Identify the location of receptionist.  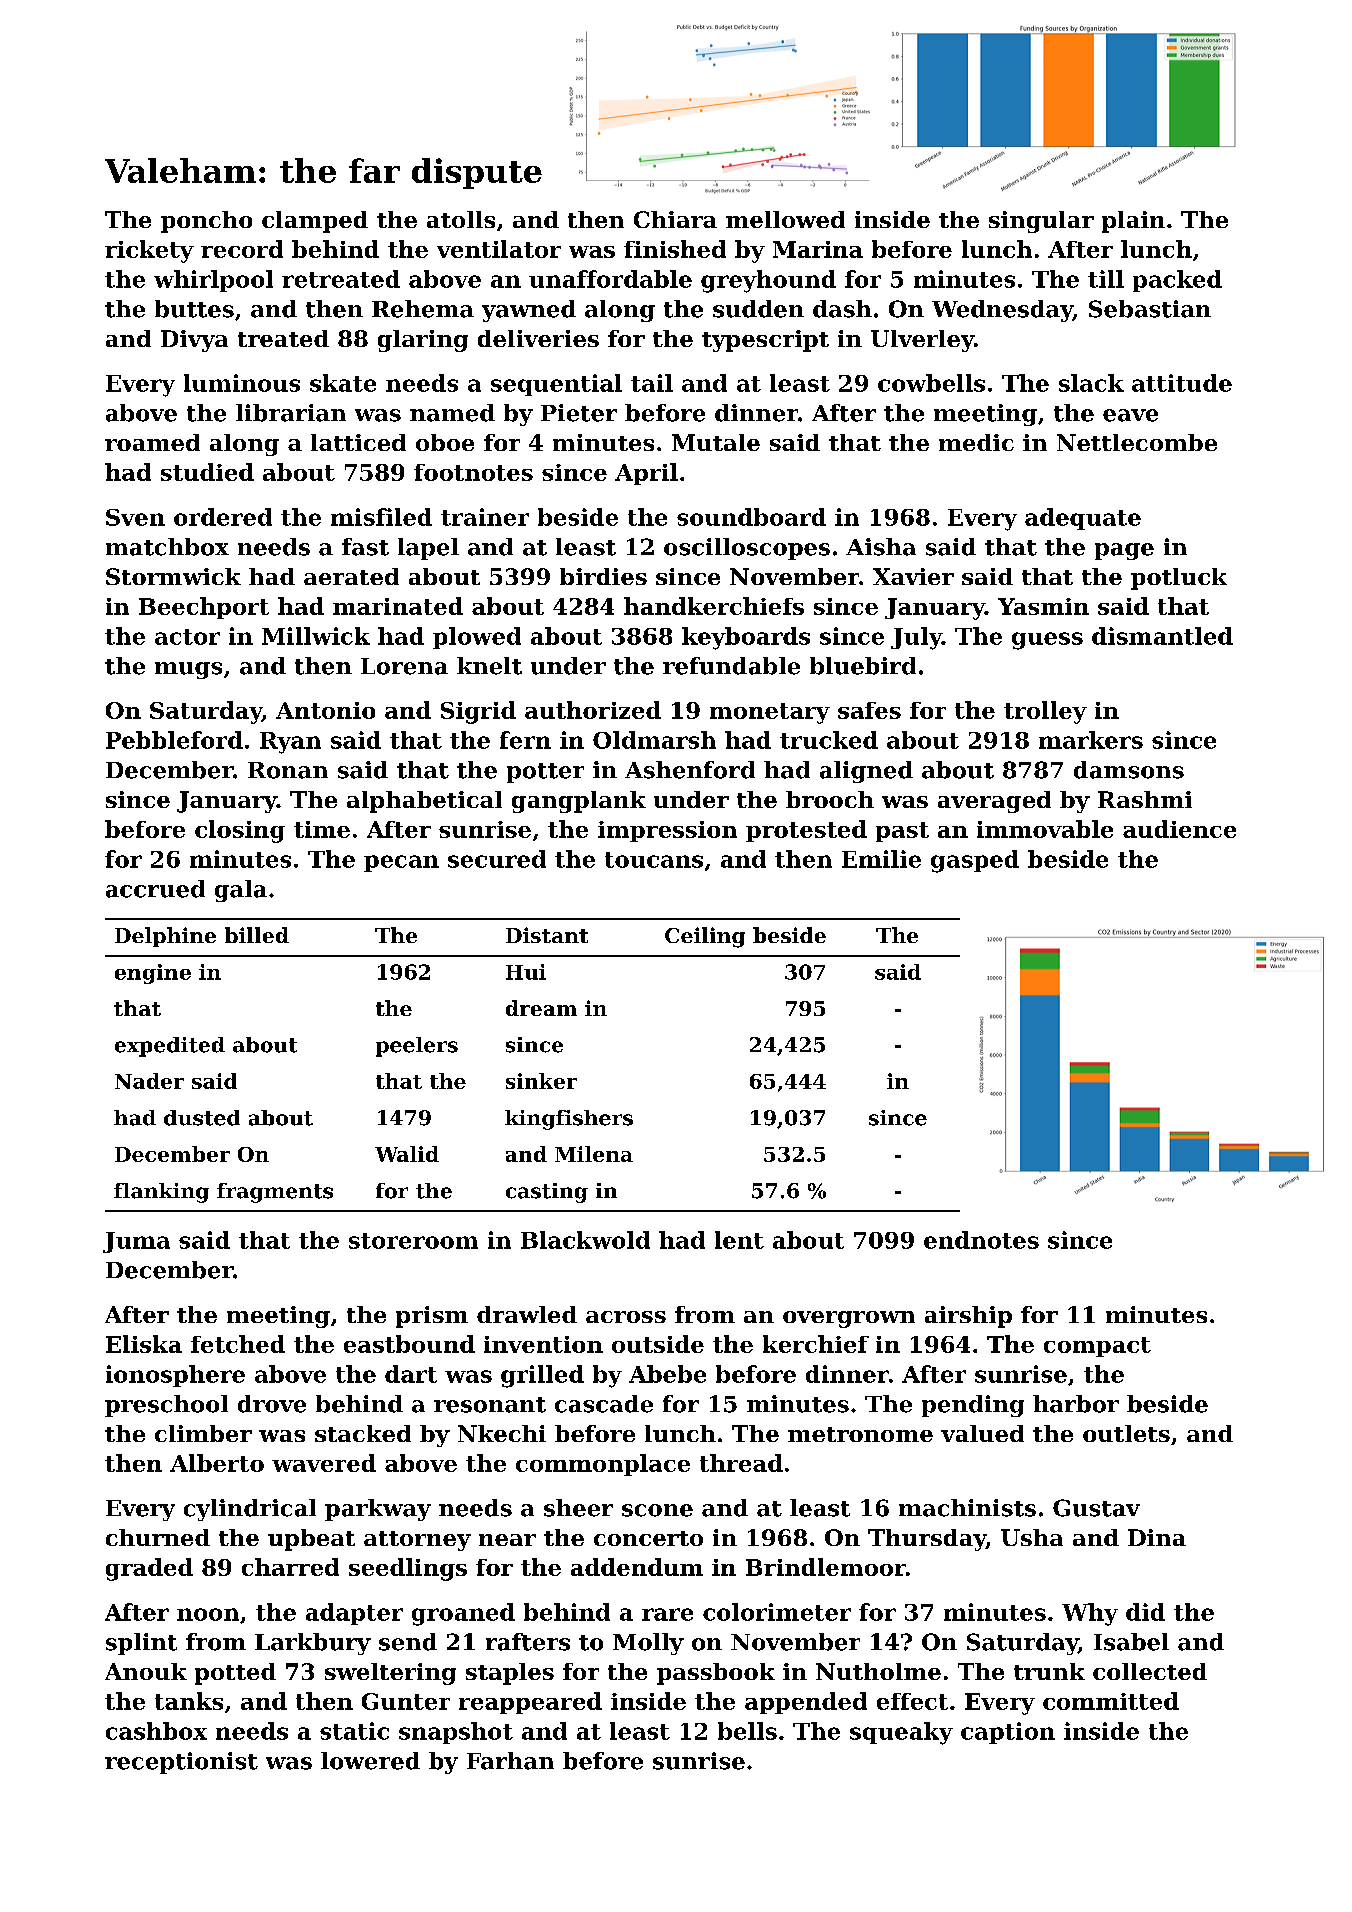
(181, 1763).
